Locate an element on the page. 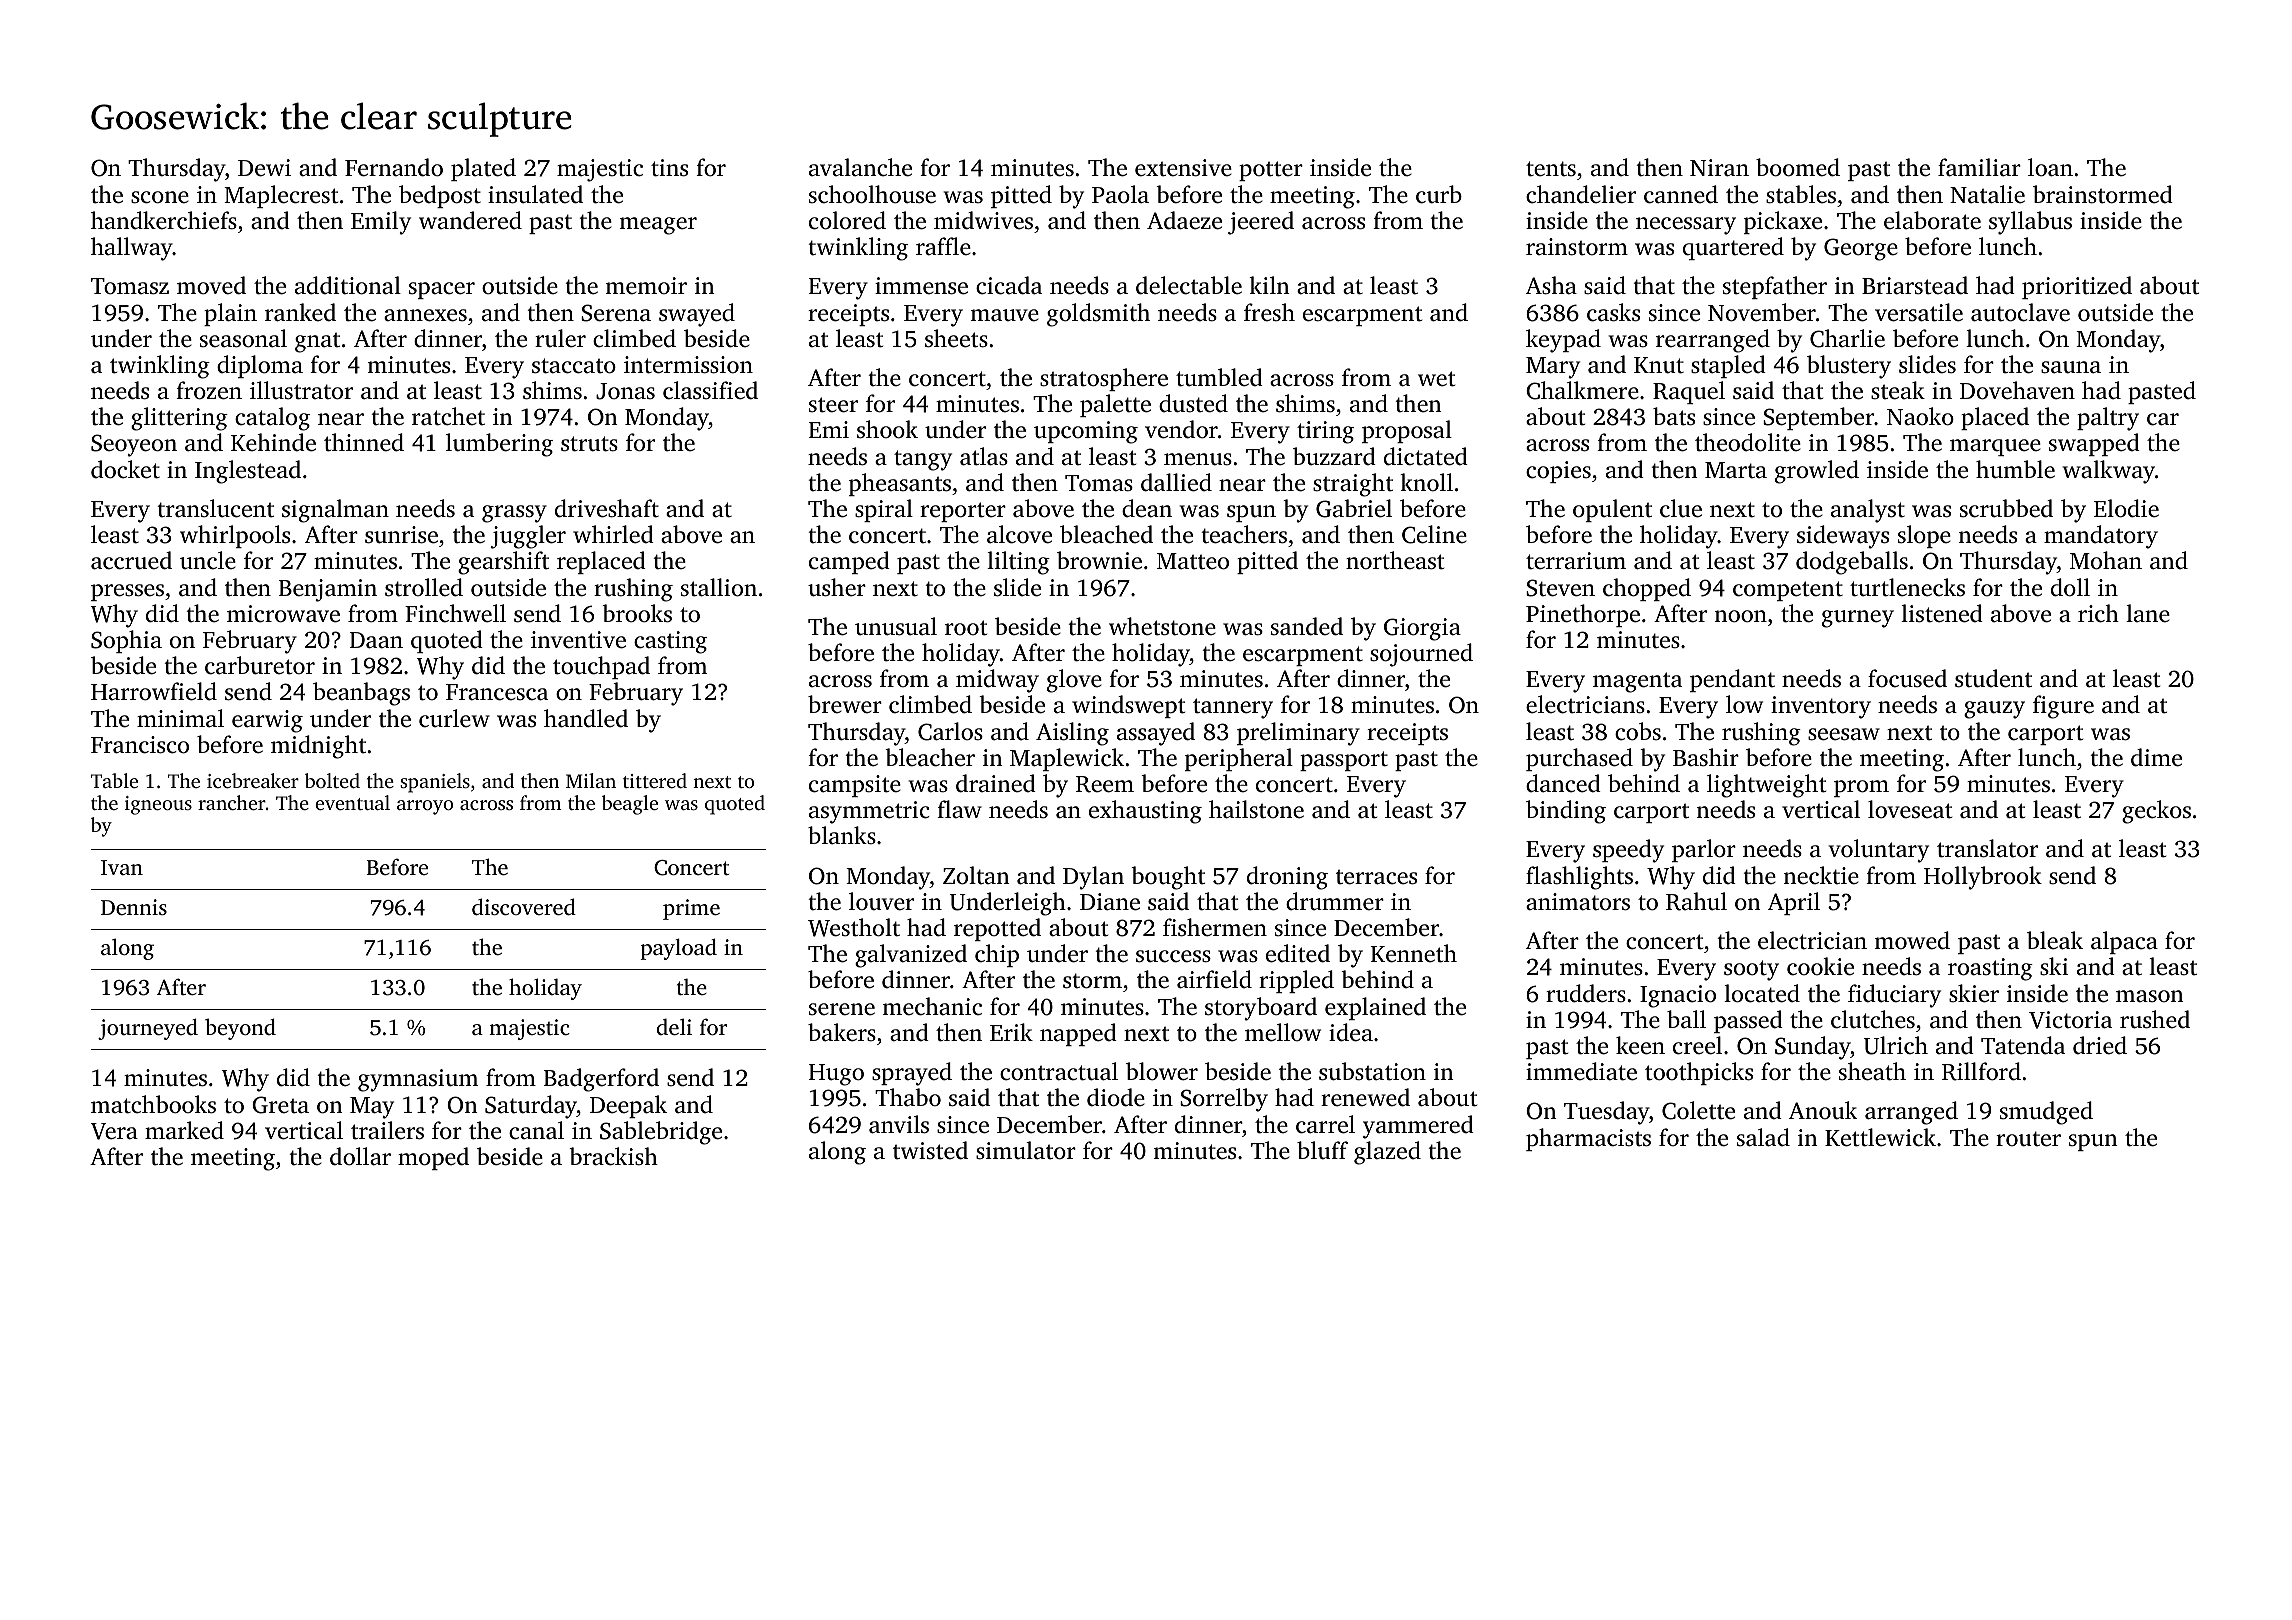 The height and width of the image is (1620, 2292). twisted is located at coordinates (930, 1150).
